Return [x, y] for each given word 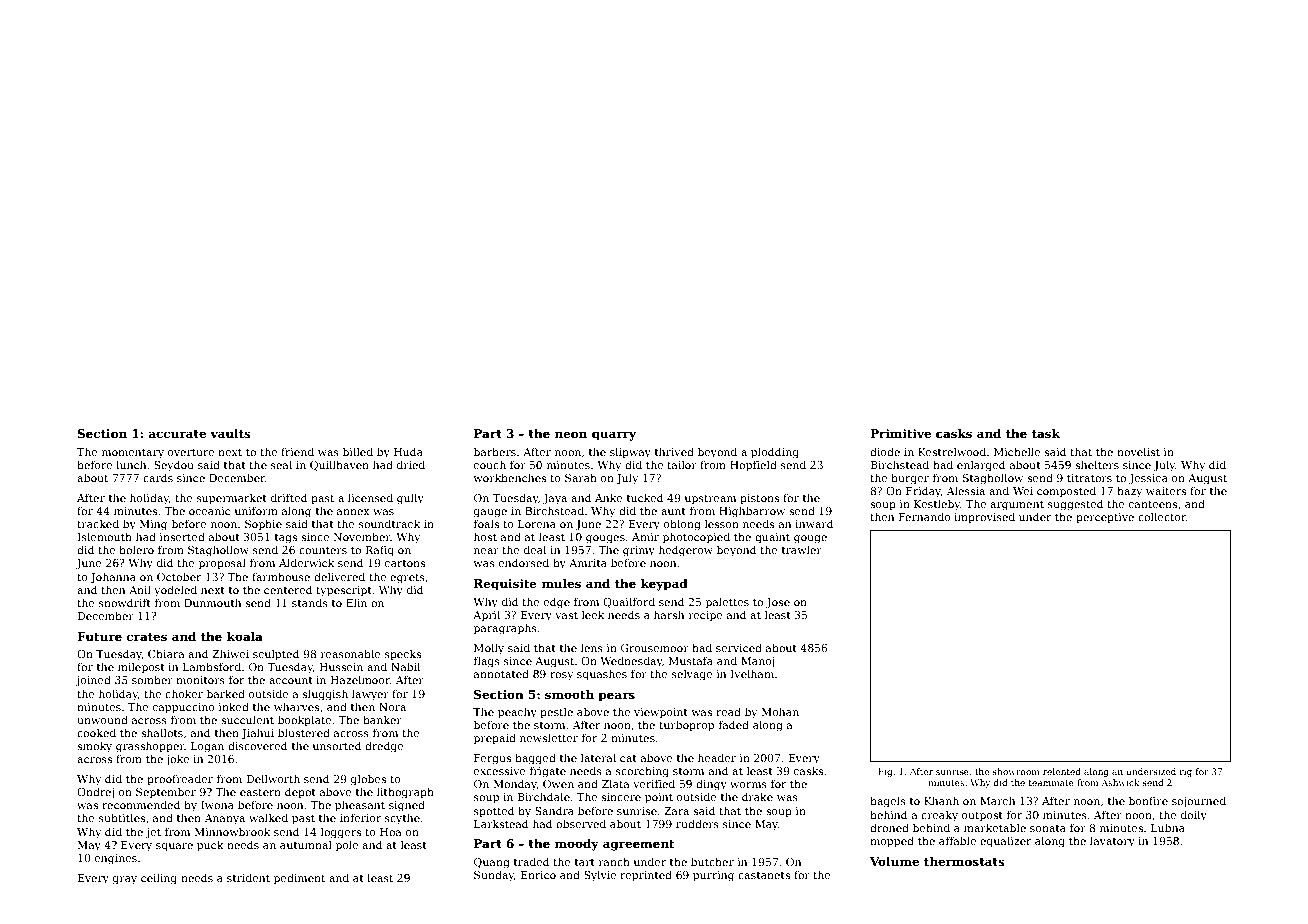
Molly [489, 649]
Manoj [757, 662]
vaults [230, 433]
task [1046, 433]
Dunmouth [212, 602]
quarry [614, 436]
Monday [515, 785]
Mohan [780, 711]
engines [116, 859]
